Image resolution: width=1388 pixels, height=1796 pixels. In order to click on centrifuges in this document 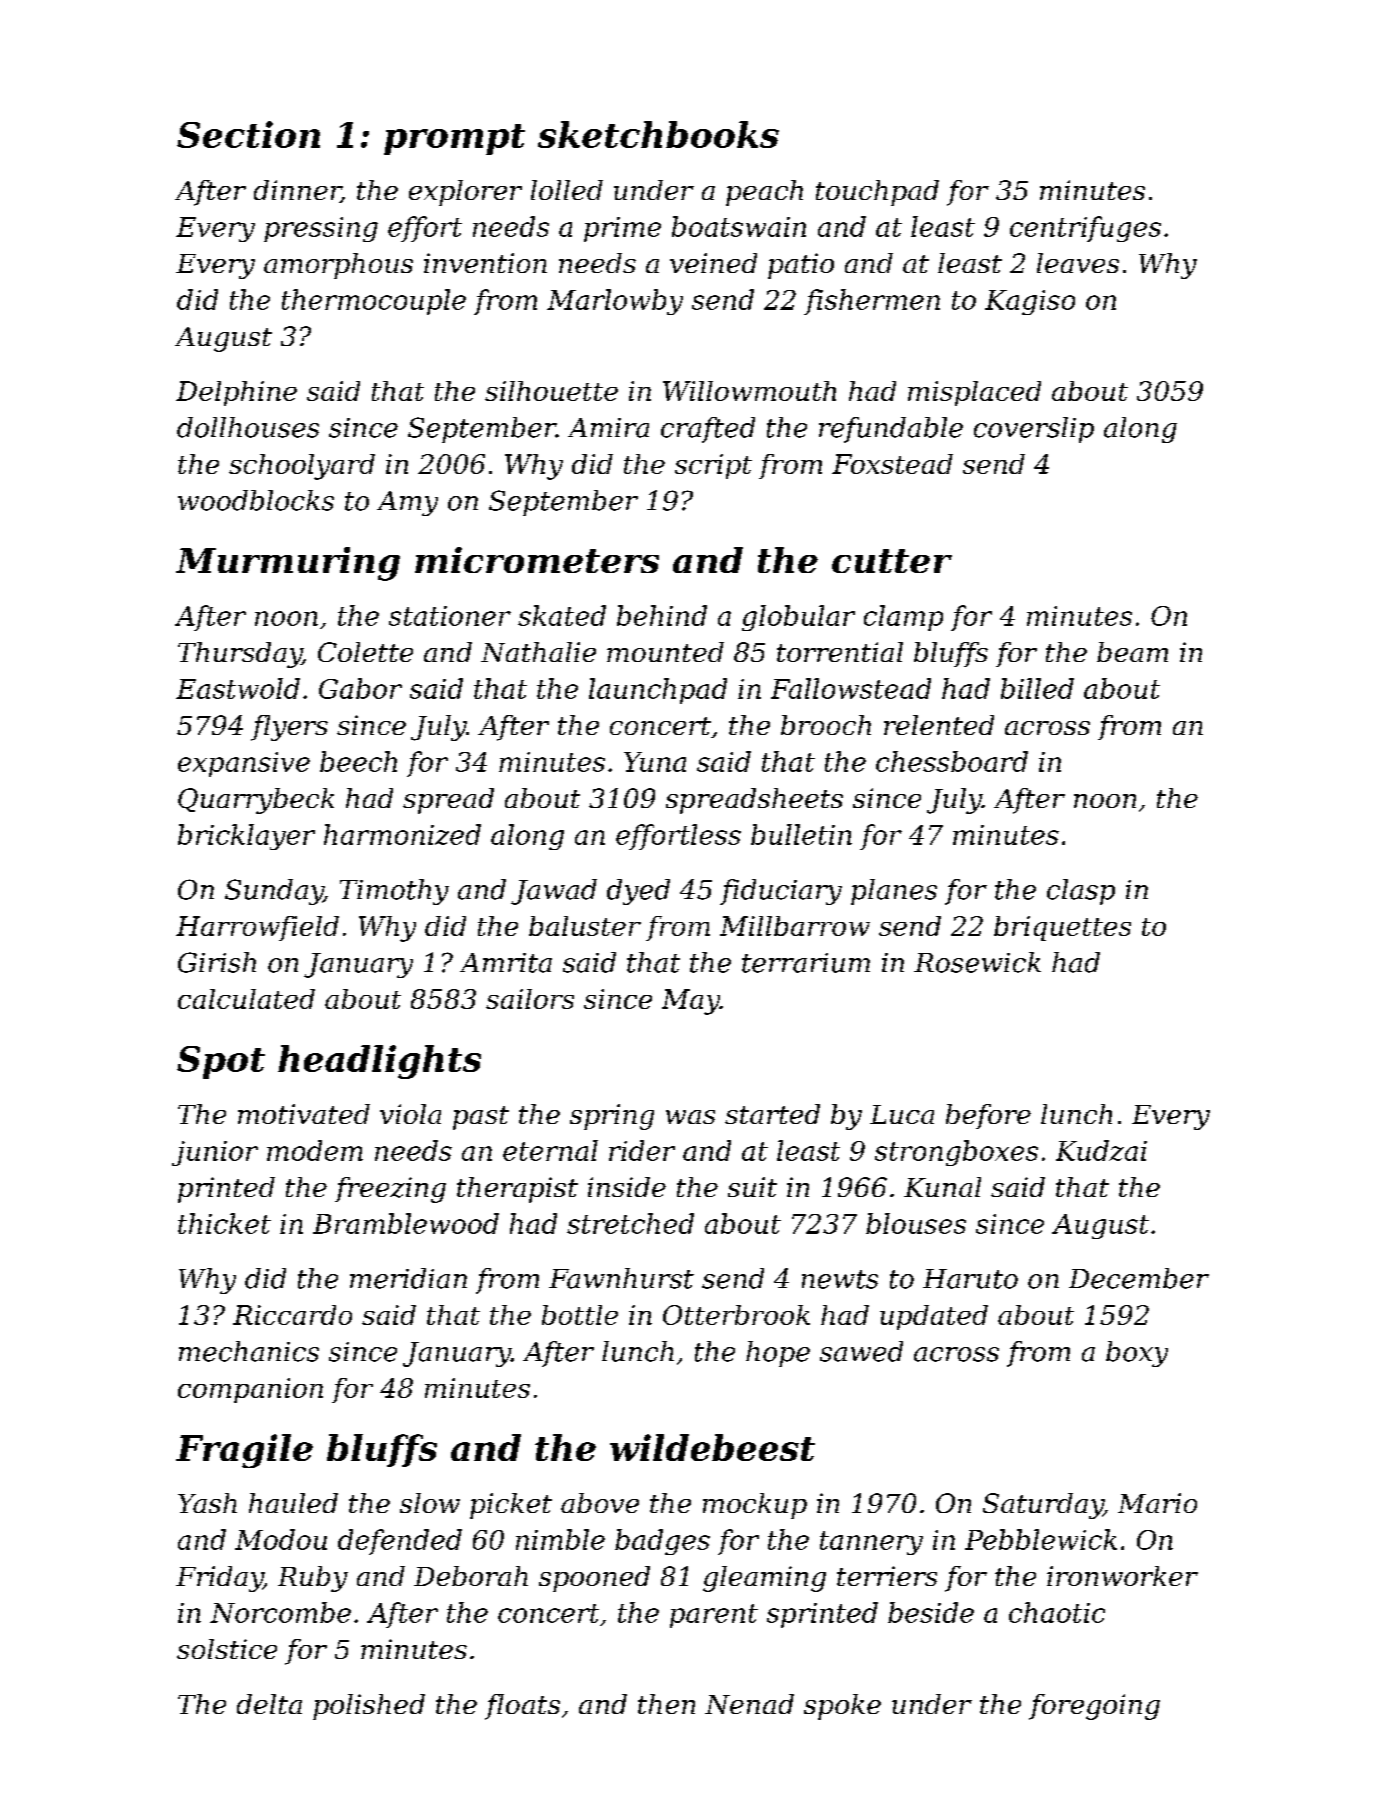, I will do `click(1085, 229)`.
